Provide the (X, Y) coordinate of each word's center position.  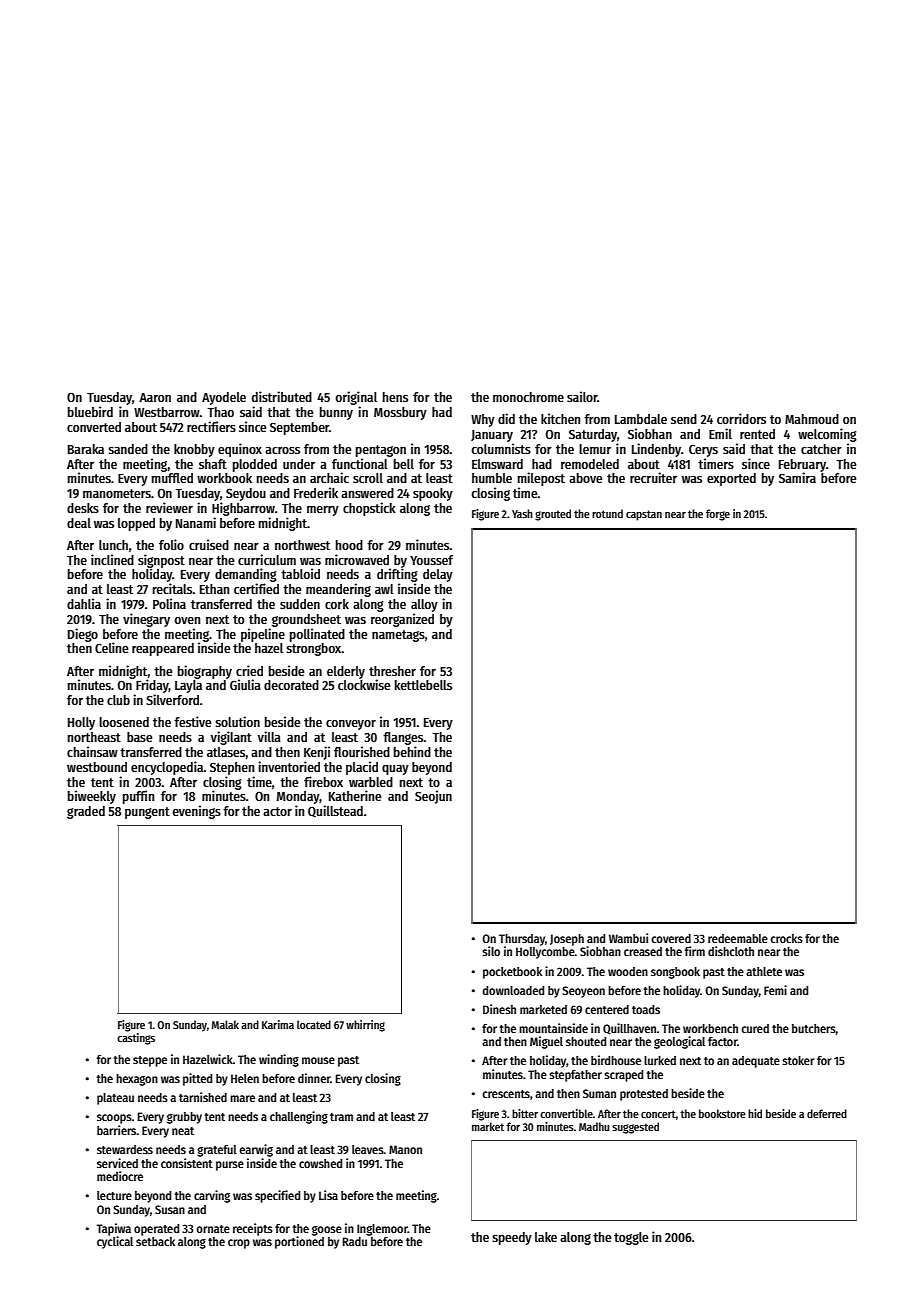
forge (718, 515)
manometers (117, 493)
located (314, 1024)
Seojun (433, 797)
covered (671, 938)
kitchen (560, 418)
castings (136, 1039)
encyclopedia (167, 768)
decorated (291, 685)
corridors (741, 418)
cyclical (115, 1242)
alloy (424, 605)
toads (646, 1009)
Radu (354, 1241)
